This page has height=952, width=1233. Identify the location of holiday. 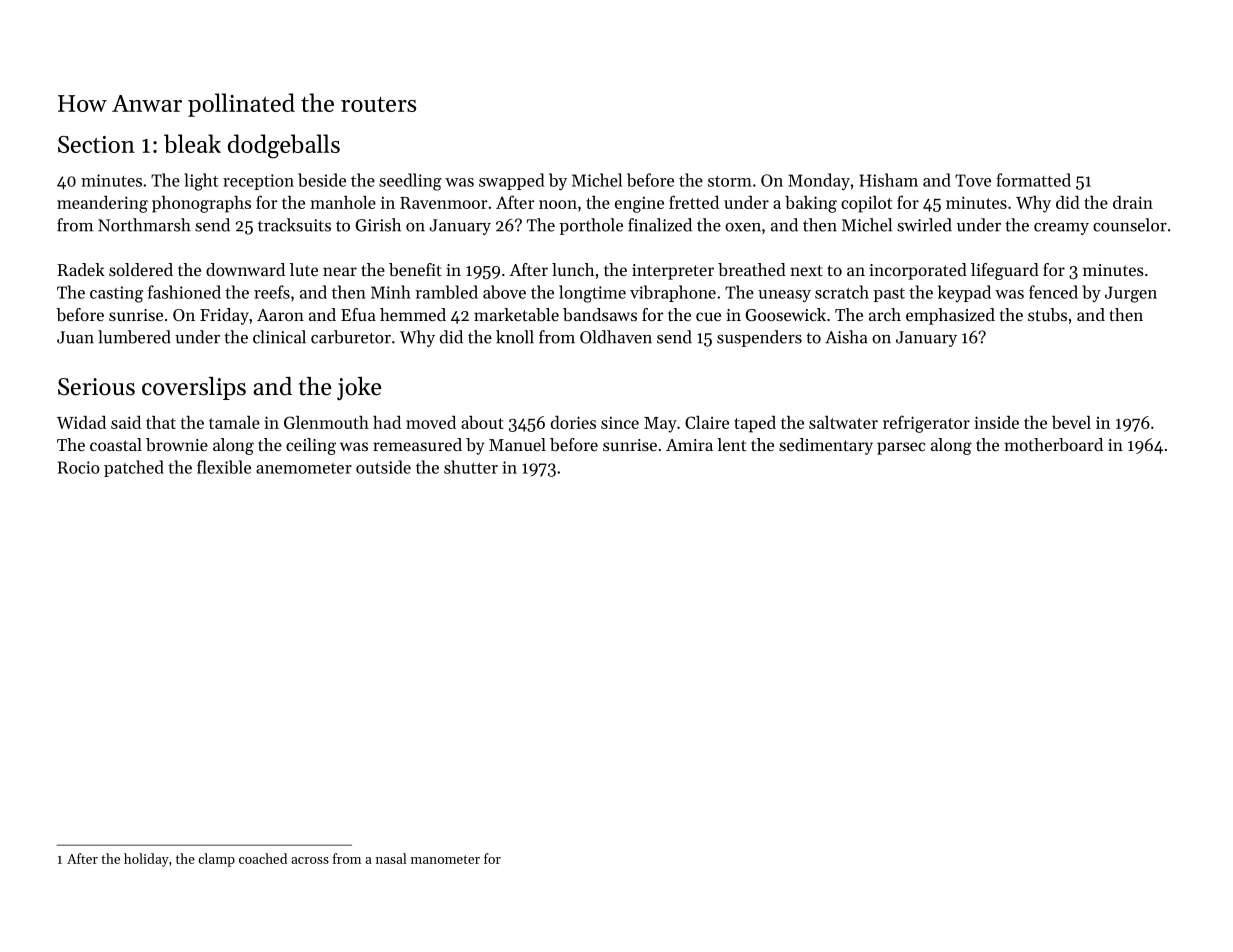
(146, 860).
